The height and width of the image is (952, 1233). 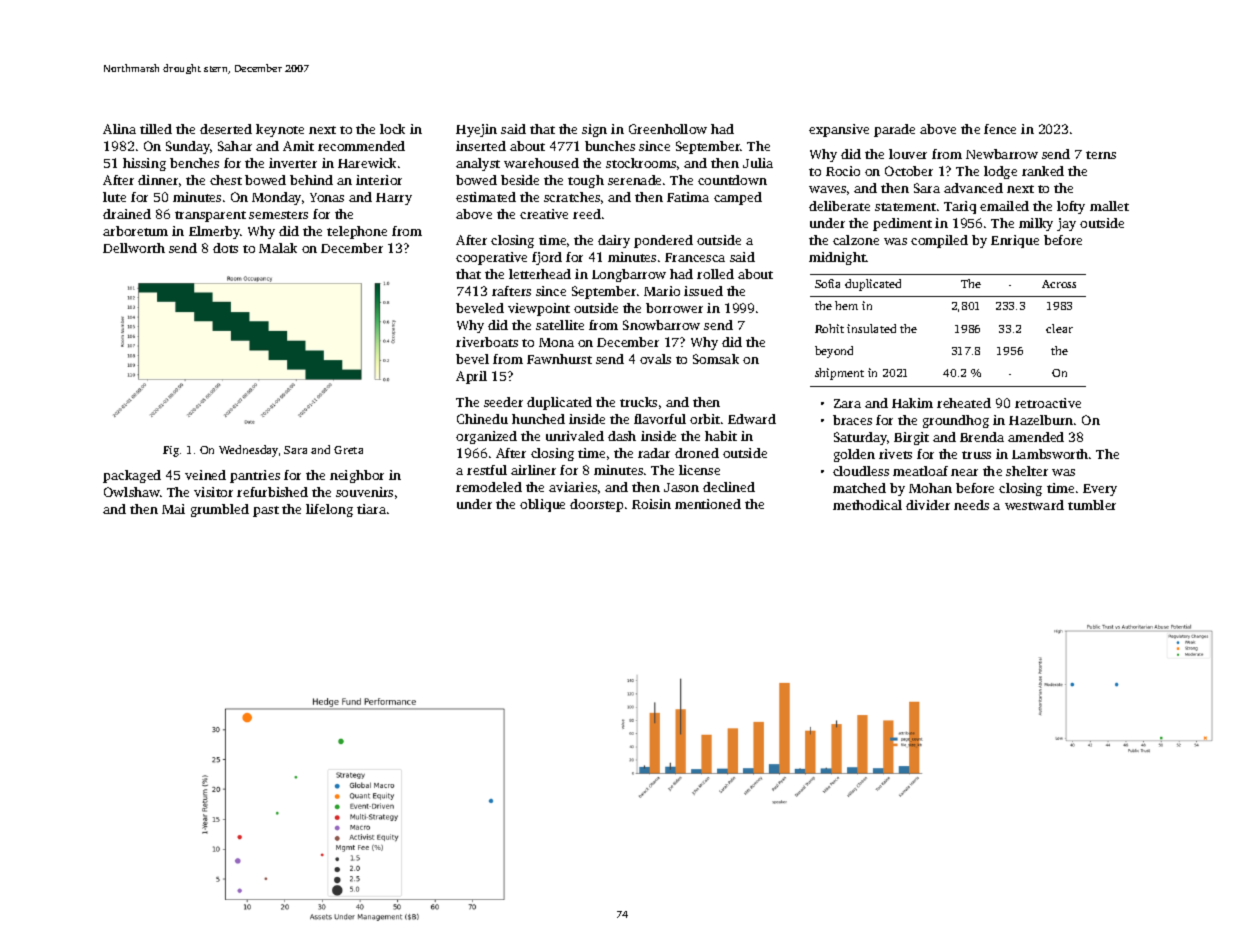 I want to click on Across, so click(x=1059, y=284).
